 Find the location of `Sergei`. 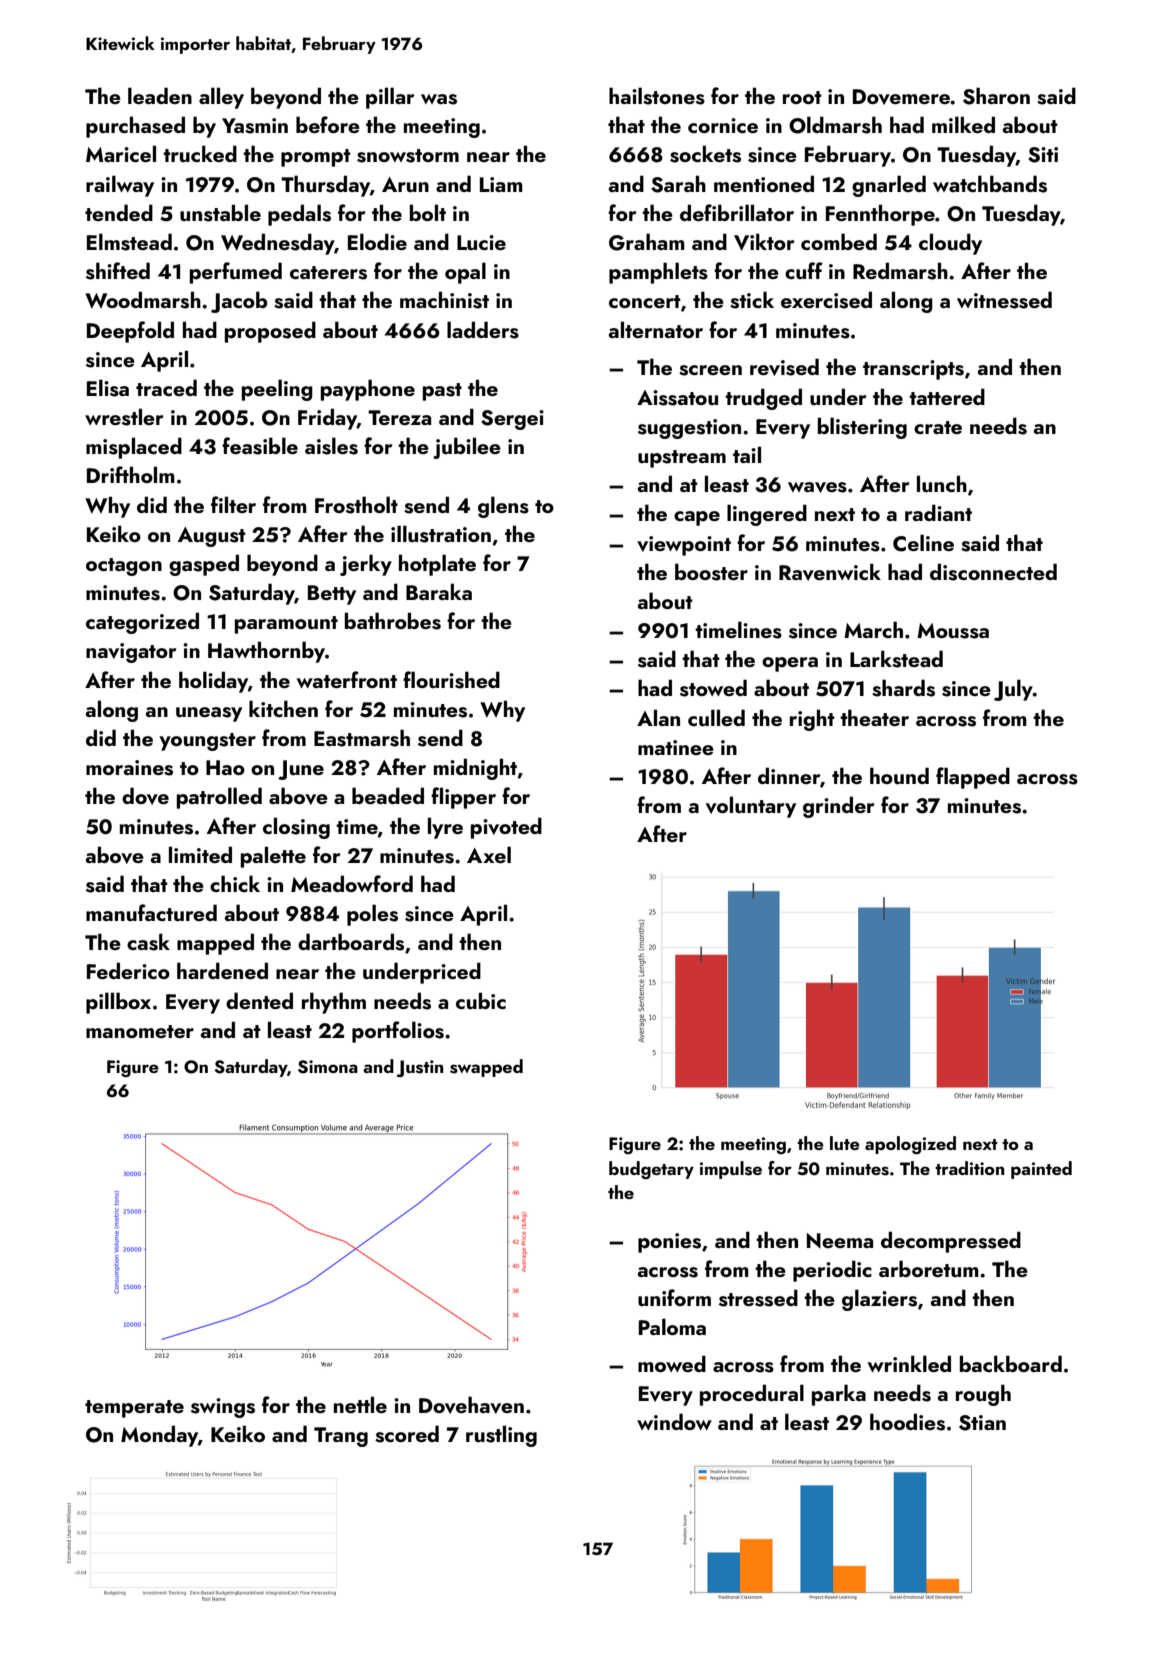

Sergei is located at coordinates (512, 420).
